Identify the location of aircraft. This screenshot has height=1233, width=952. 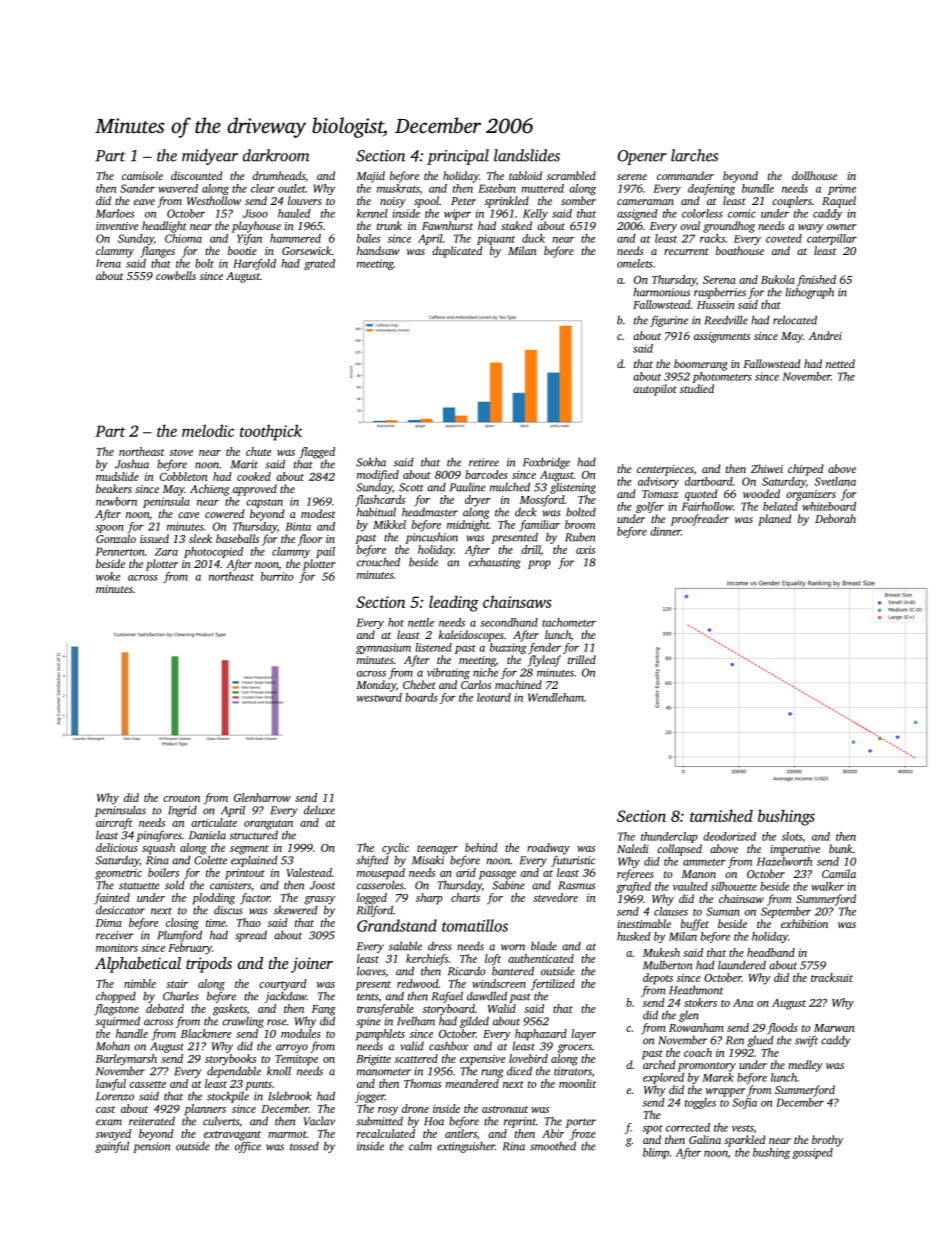
(114, 824).
